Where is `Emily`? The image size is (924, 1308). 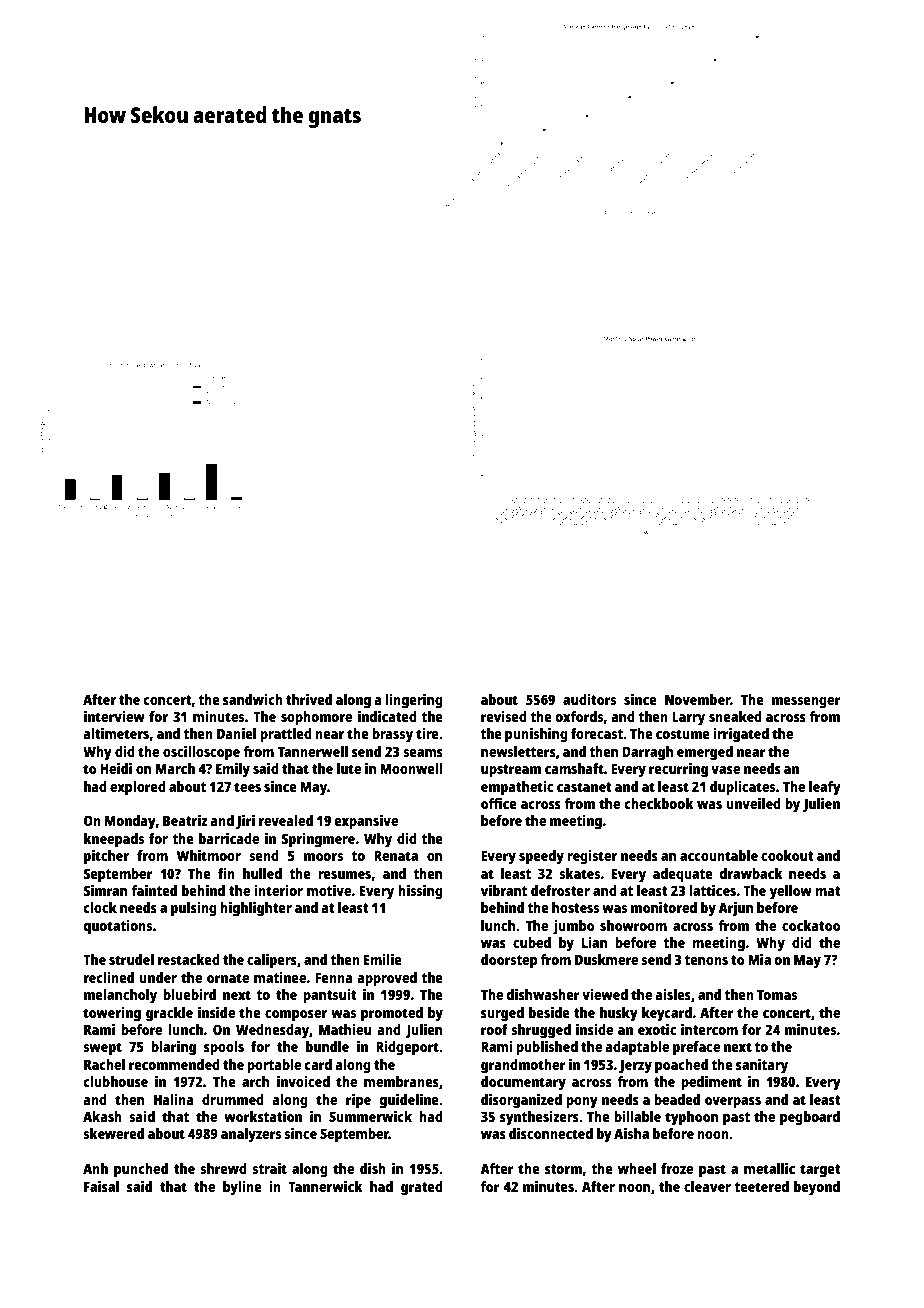
Emily is located at coordinates (233, 770).
